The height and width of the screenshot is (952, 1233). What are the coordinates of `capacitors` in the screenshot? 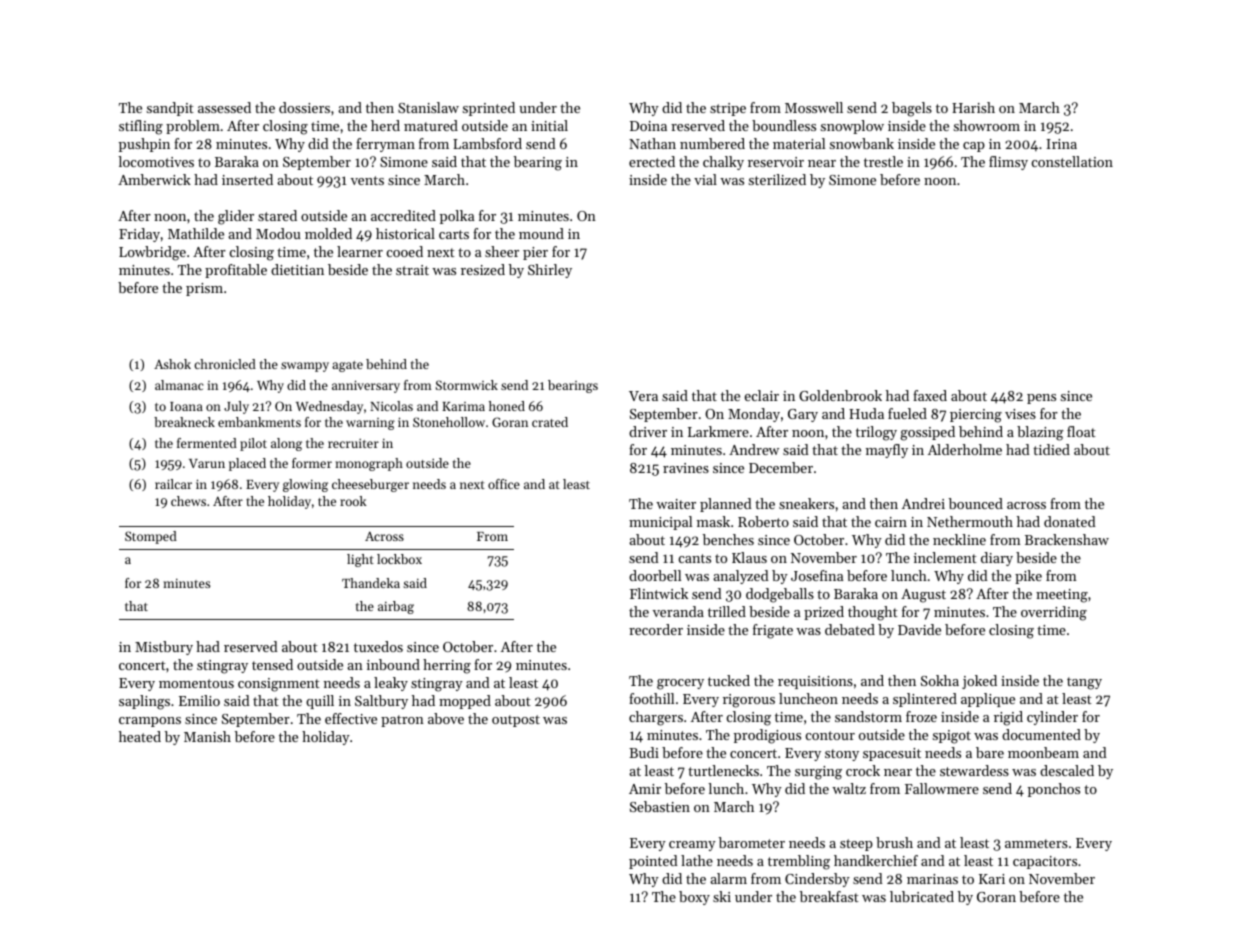 It's located at (1045, 862).
